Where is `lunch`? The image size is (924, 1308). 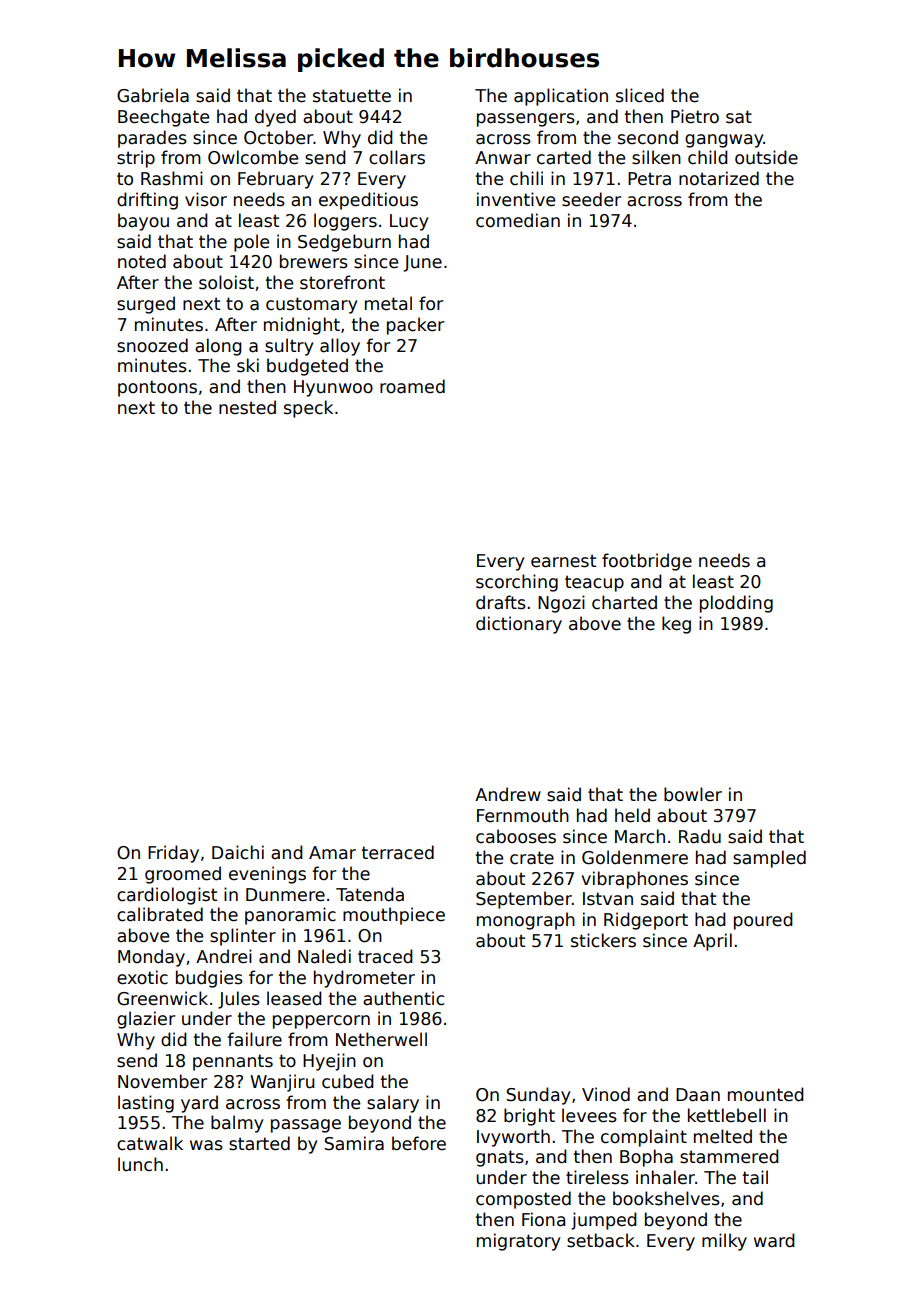 lunch is located at coordinates (140, 1164).
